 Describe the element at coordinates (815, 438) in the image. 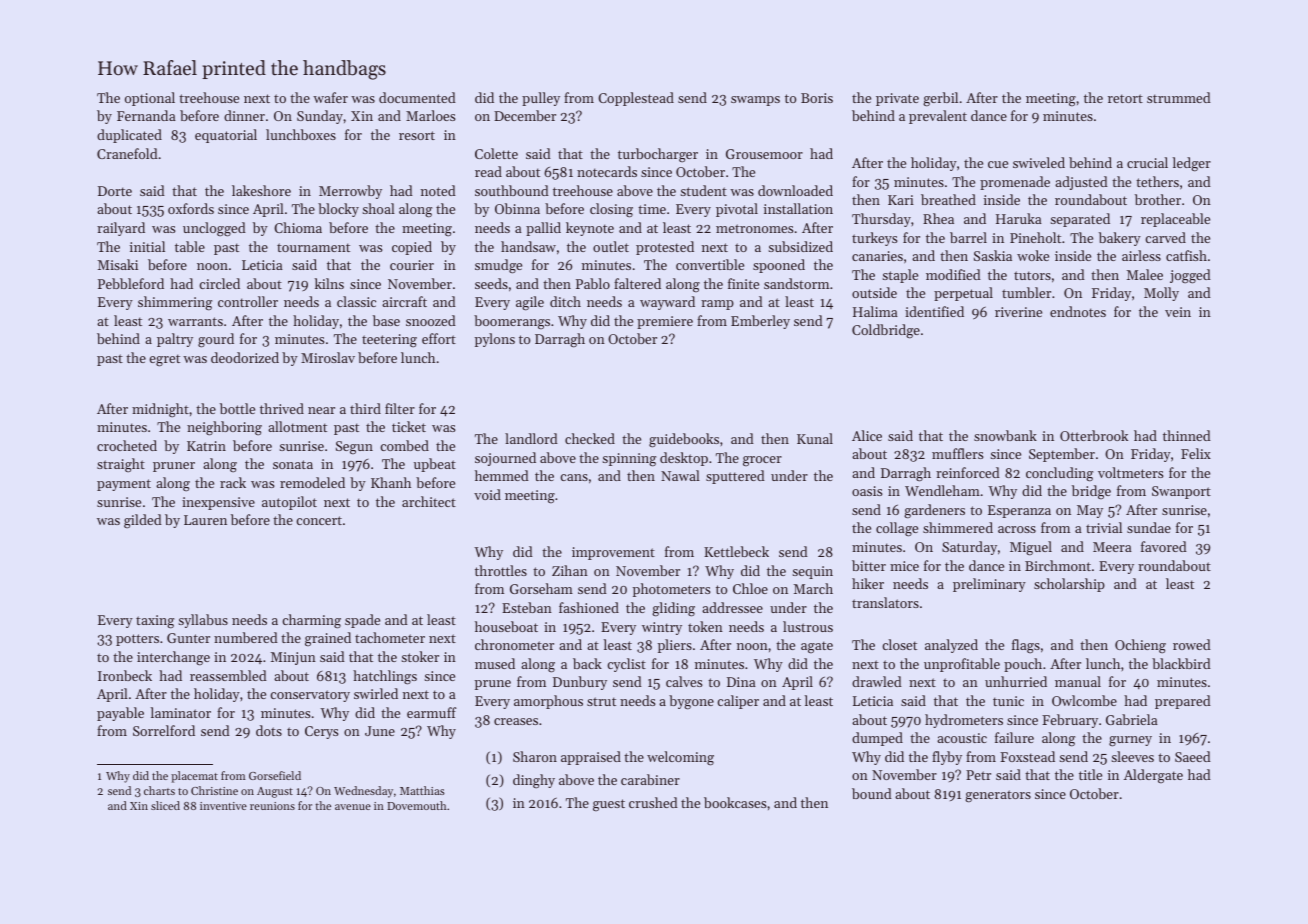

I see `Kunal` at that location.
